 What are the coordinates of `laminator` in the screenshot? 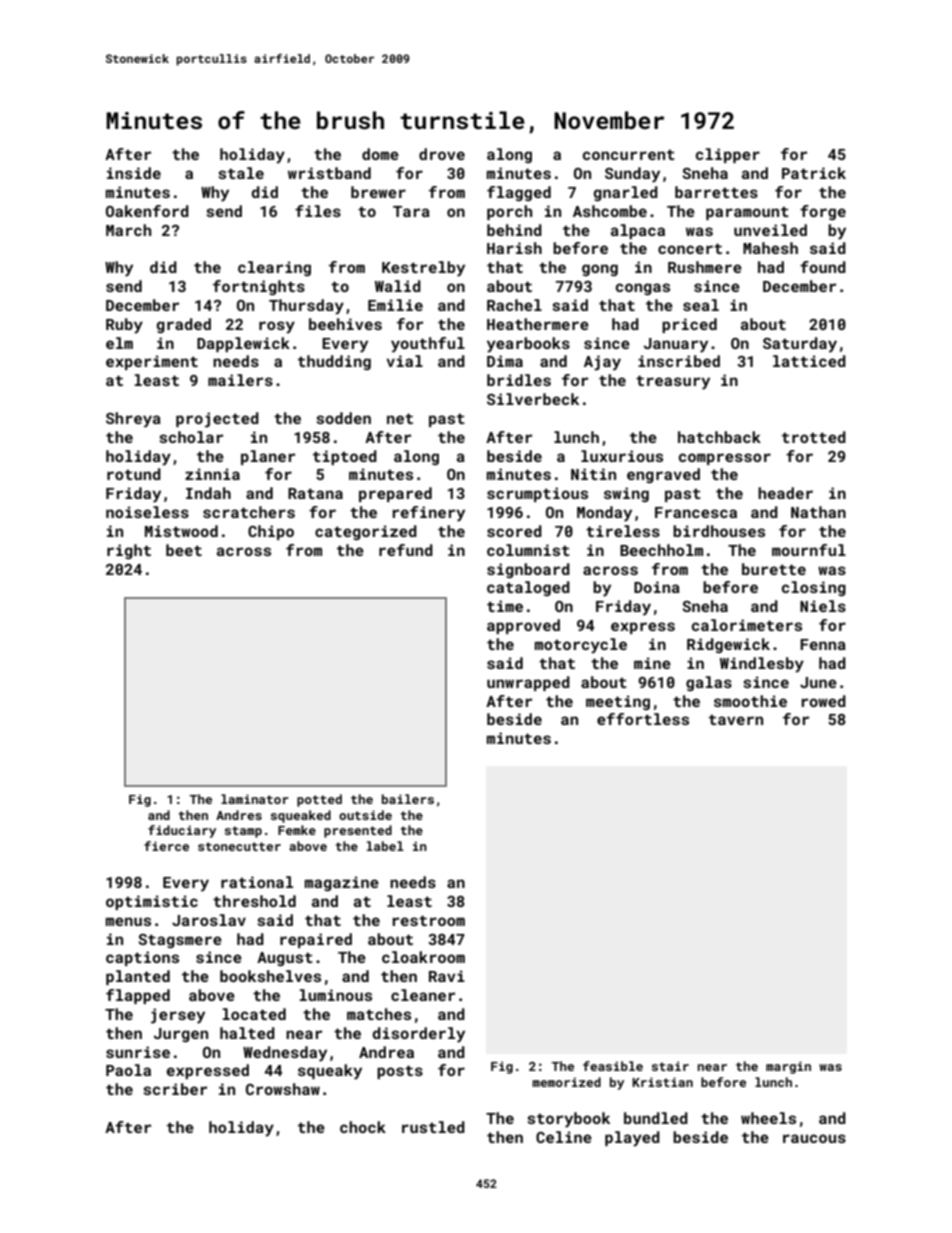 It's located at (255, 799).
